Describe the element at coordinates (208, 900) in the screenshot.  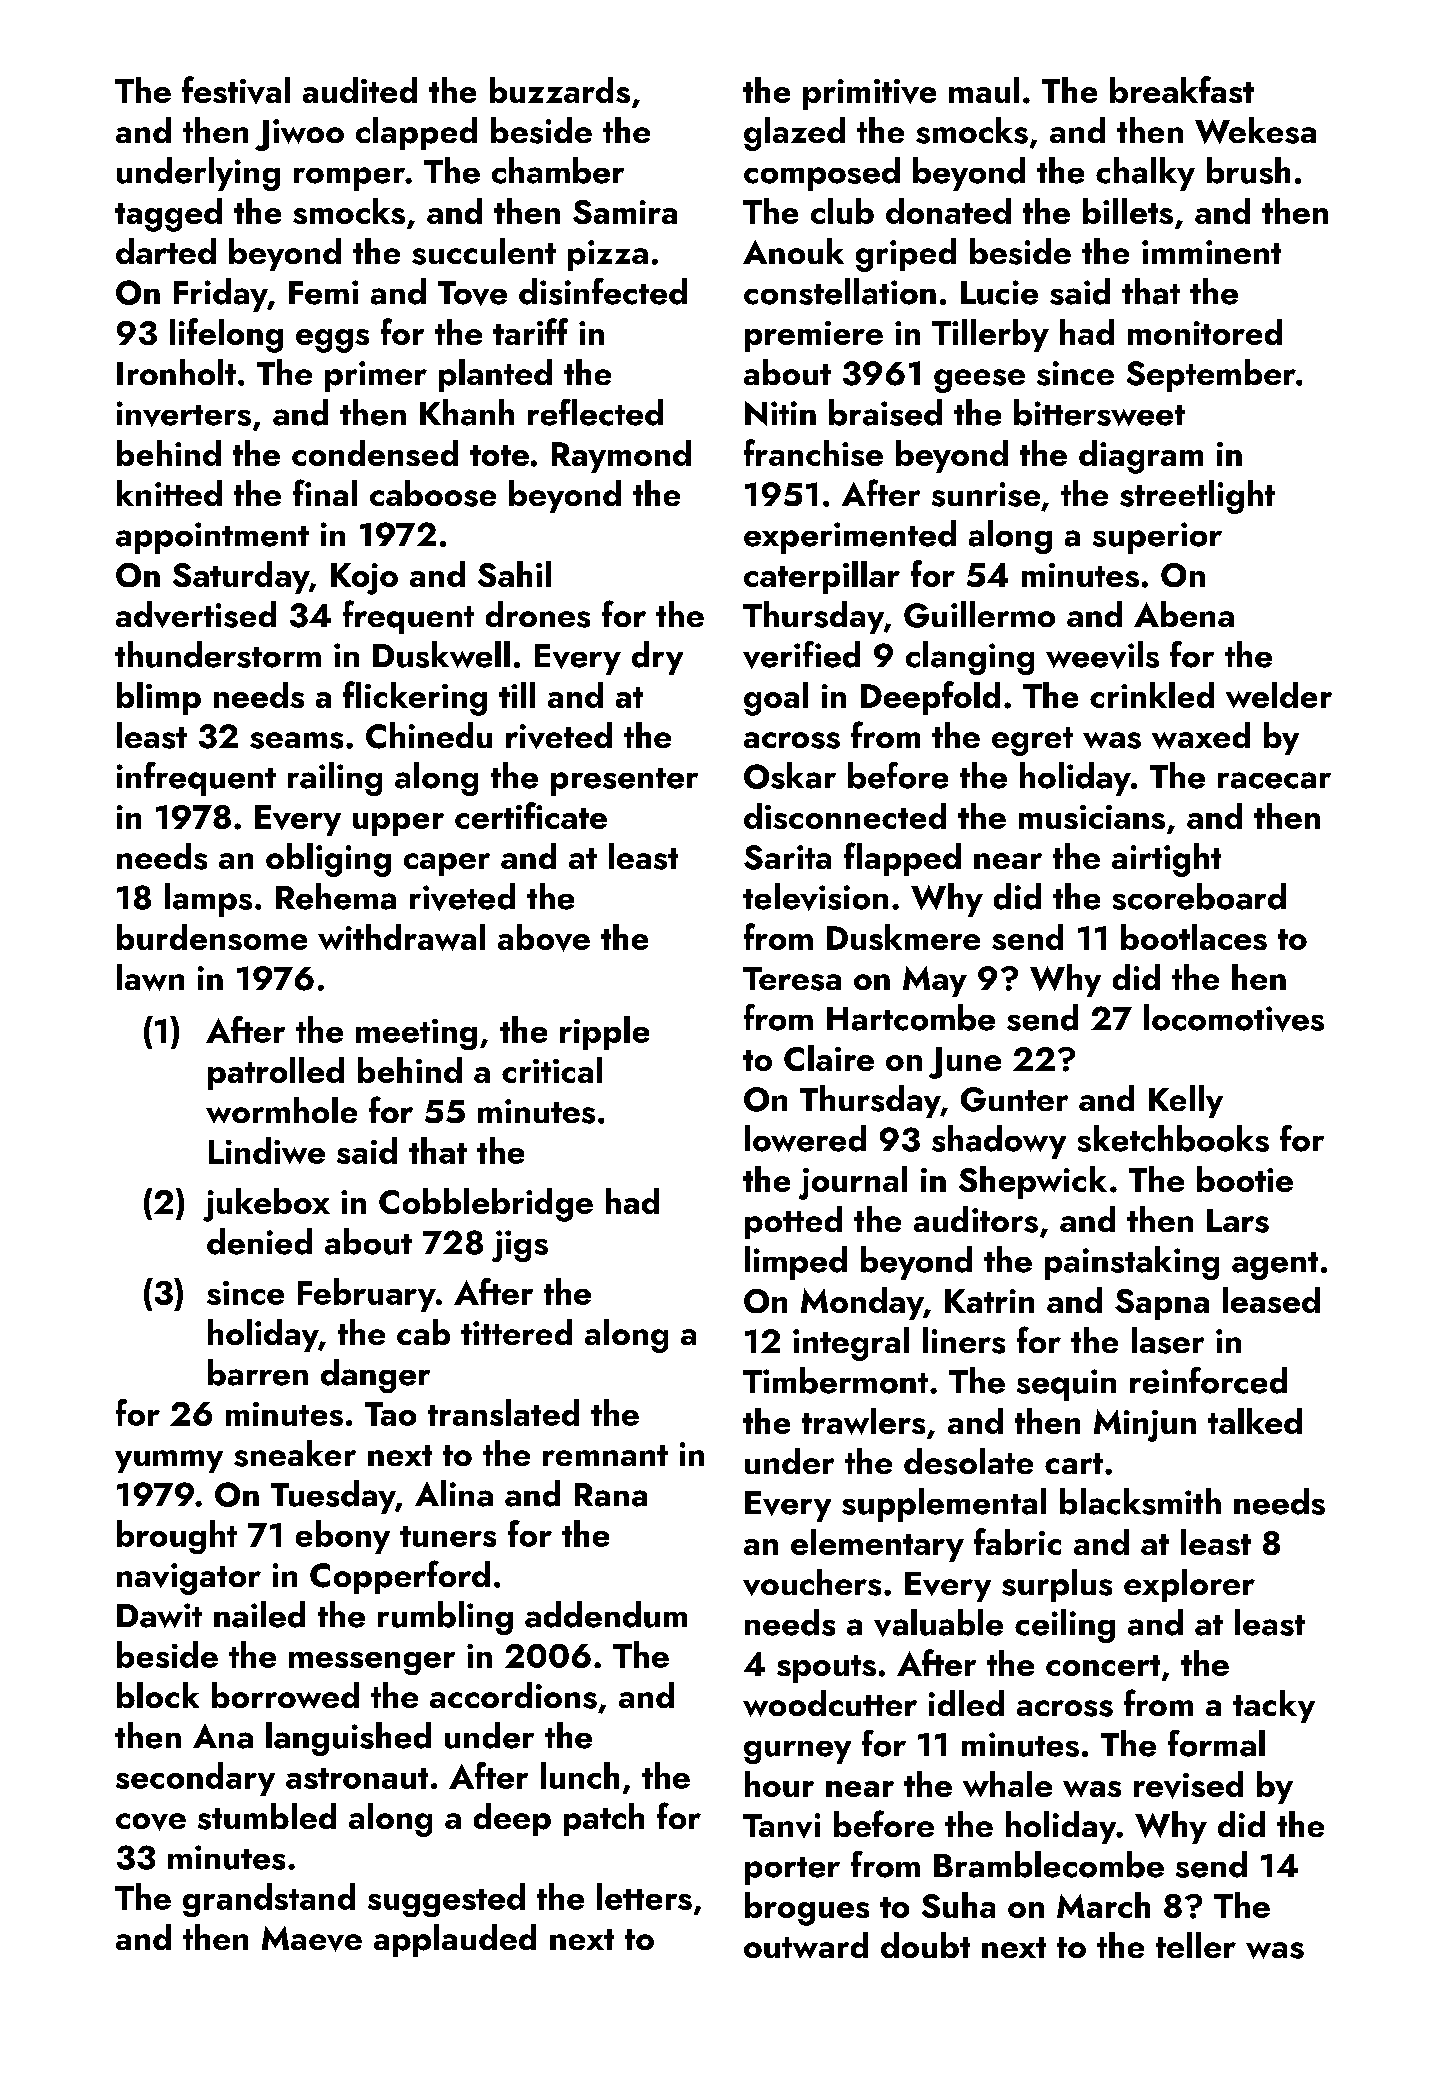
I see `lamps` at that location.
